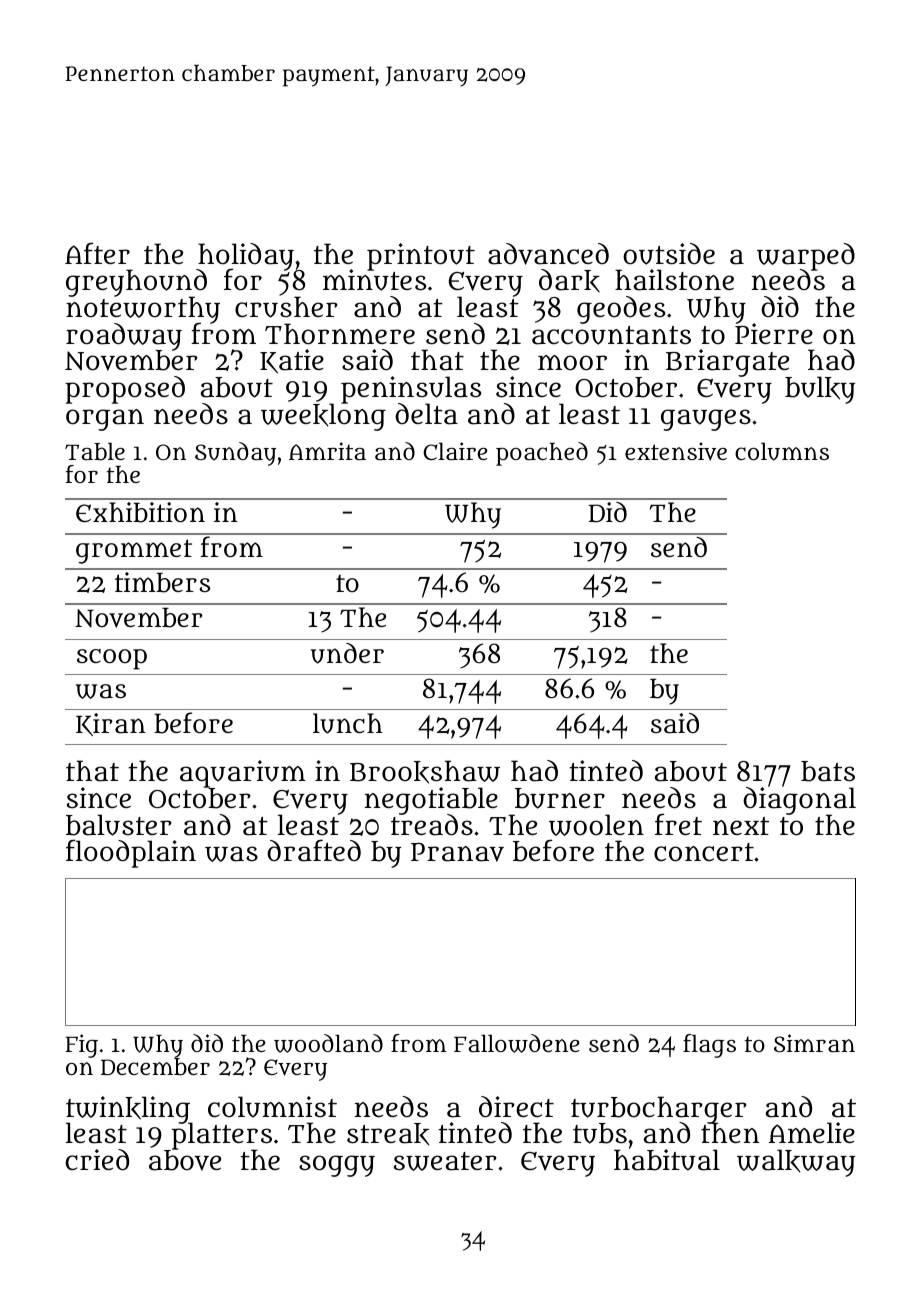 Image resolution: width=921 pixels, height=1309 pixels. I want to click on twinkling, so click(129, 1110).
